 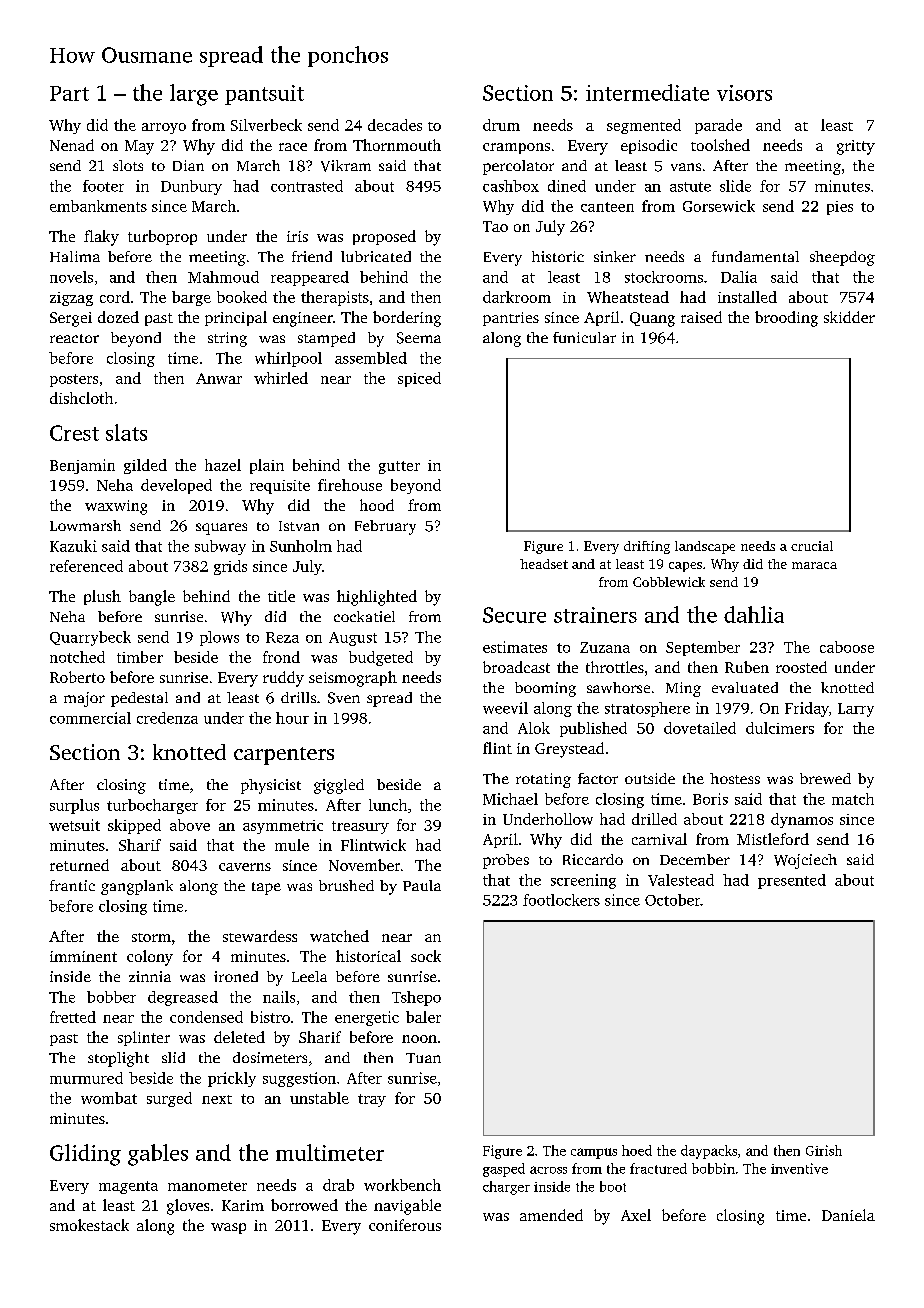 What do you see at coordinates (419, 379) in the screenshot?
I see `spiced` at bounding box center [419, 379].
